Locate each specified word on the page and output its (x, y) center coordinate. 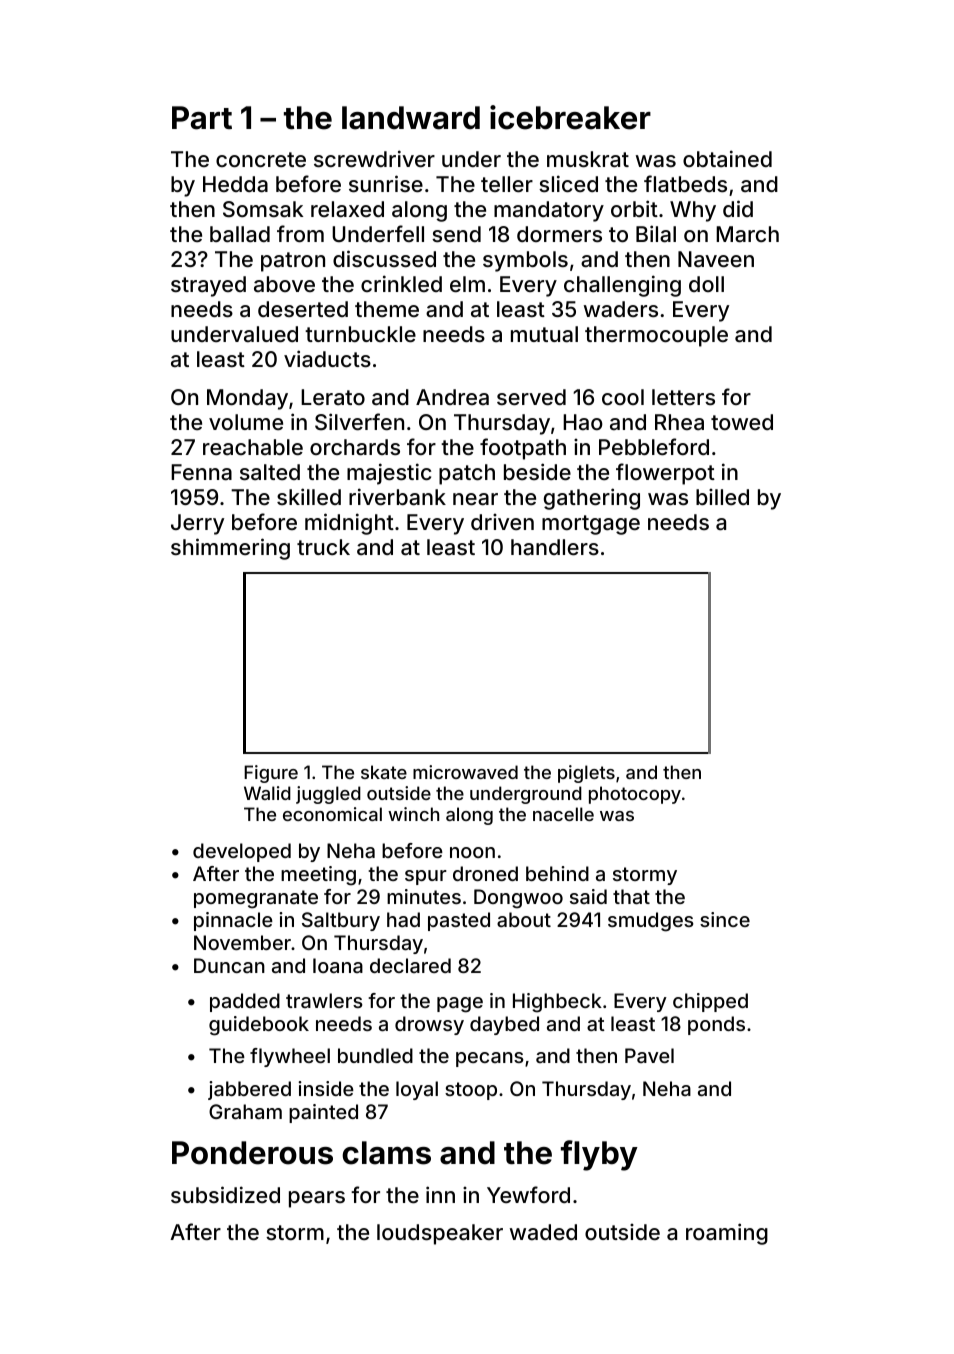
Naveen (716, 259)
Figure (271, 774)
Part (202, 118)
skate (384, 772)
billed (722, 497)
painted (323, 1113)
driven (502, 522)
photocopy (635, 795)
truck (323, 547)
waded (543, 1232)
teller (507, 184)
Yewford (528, 1194)
